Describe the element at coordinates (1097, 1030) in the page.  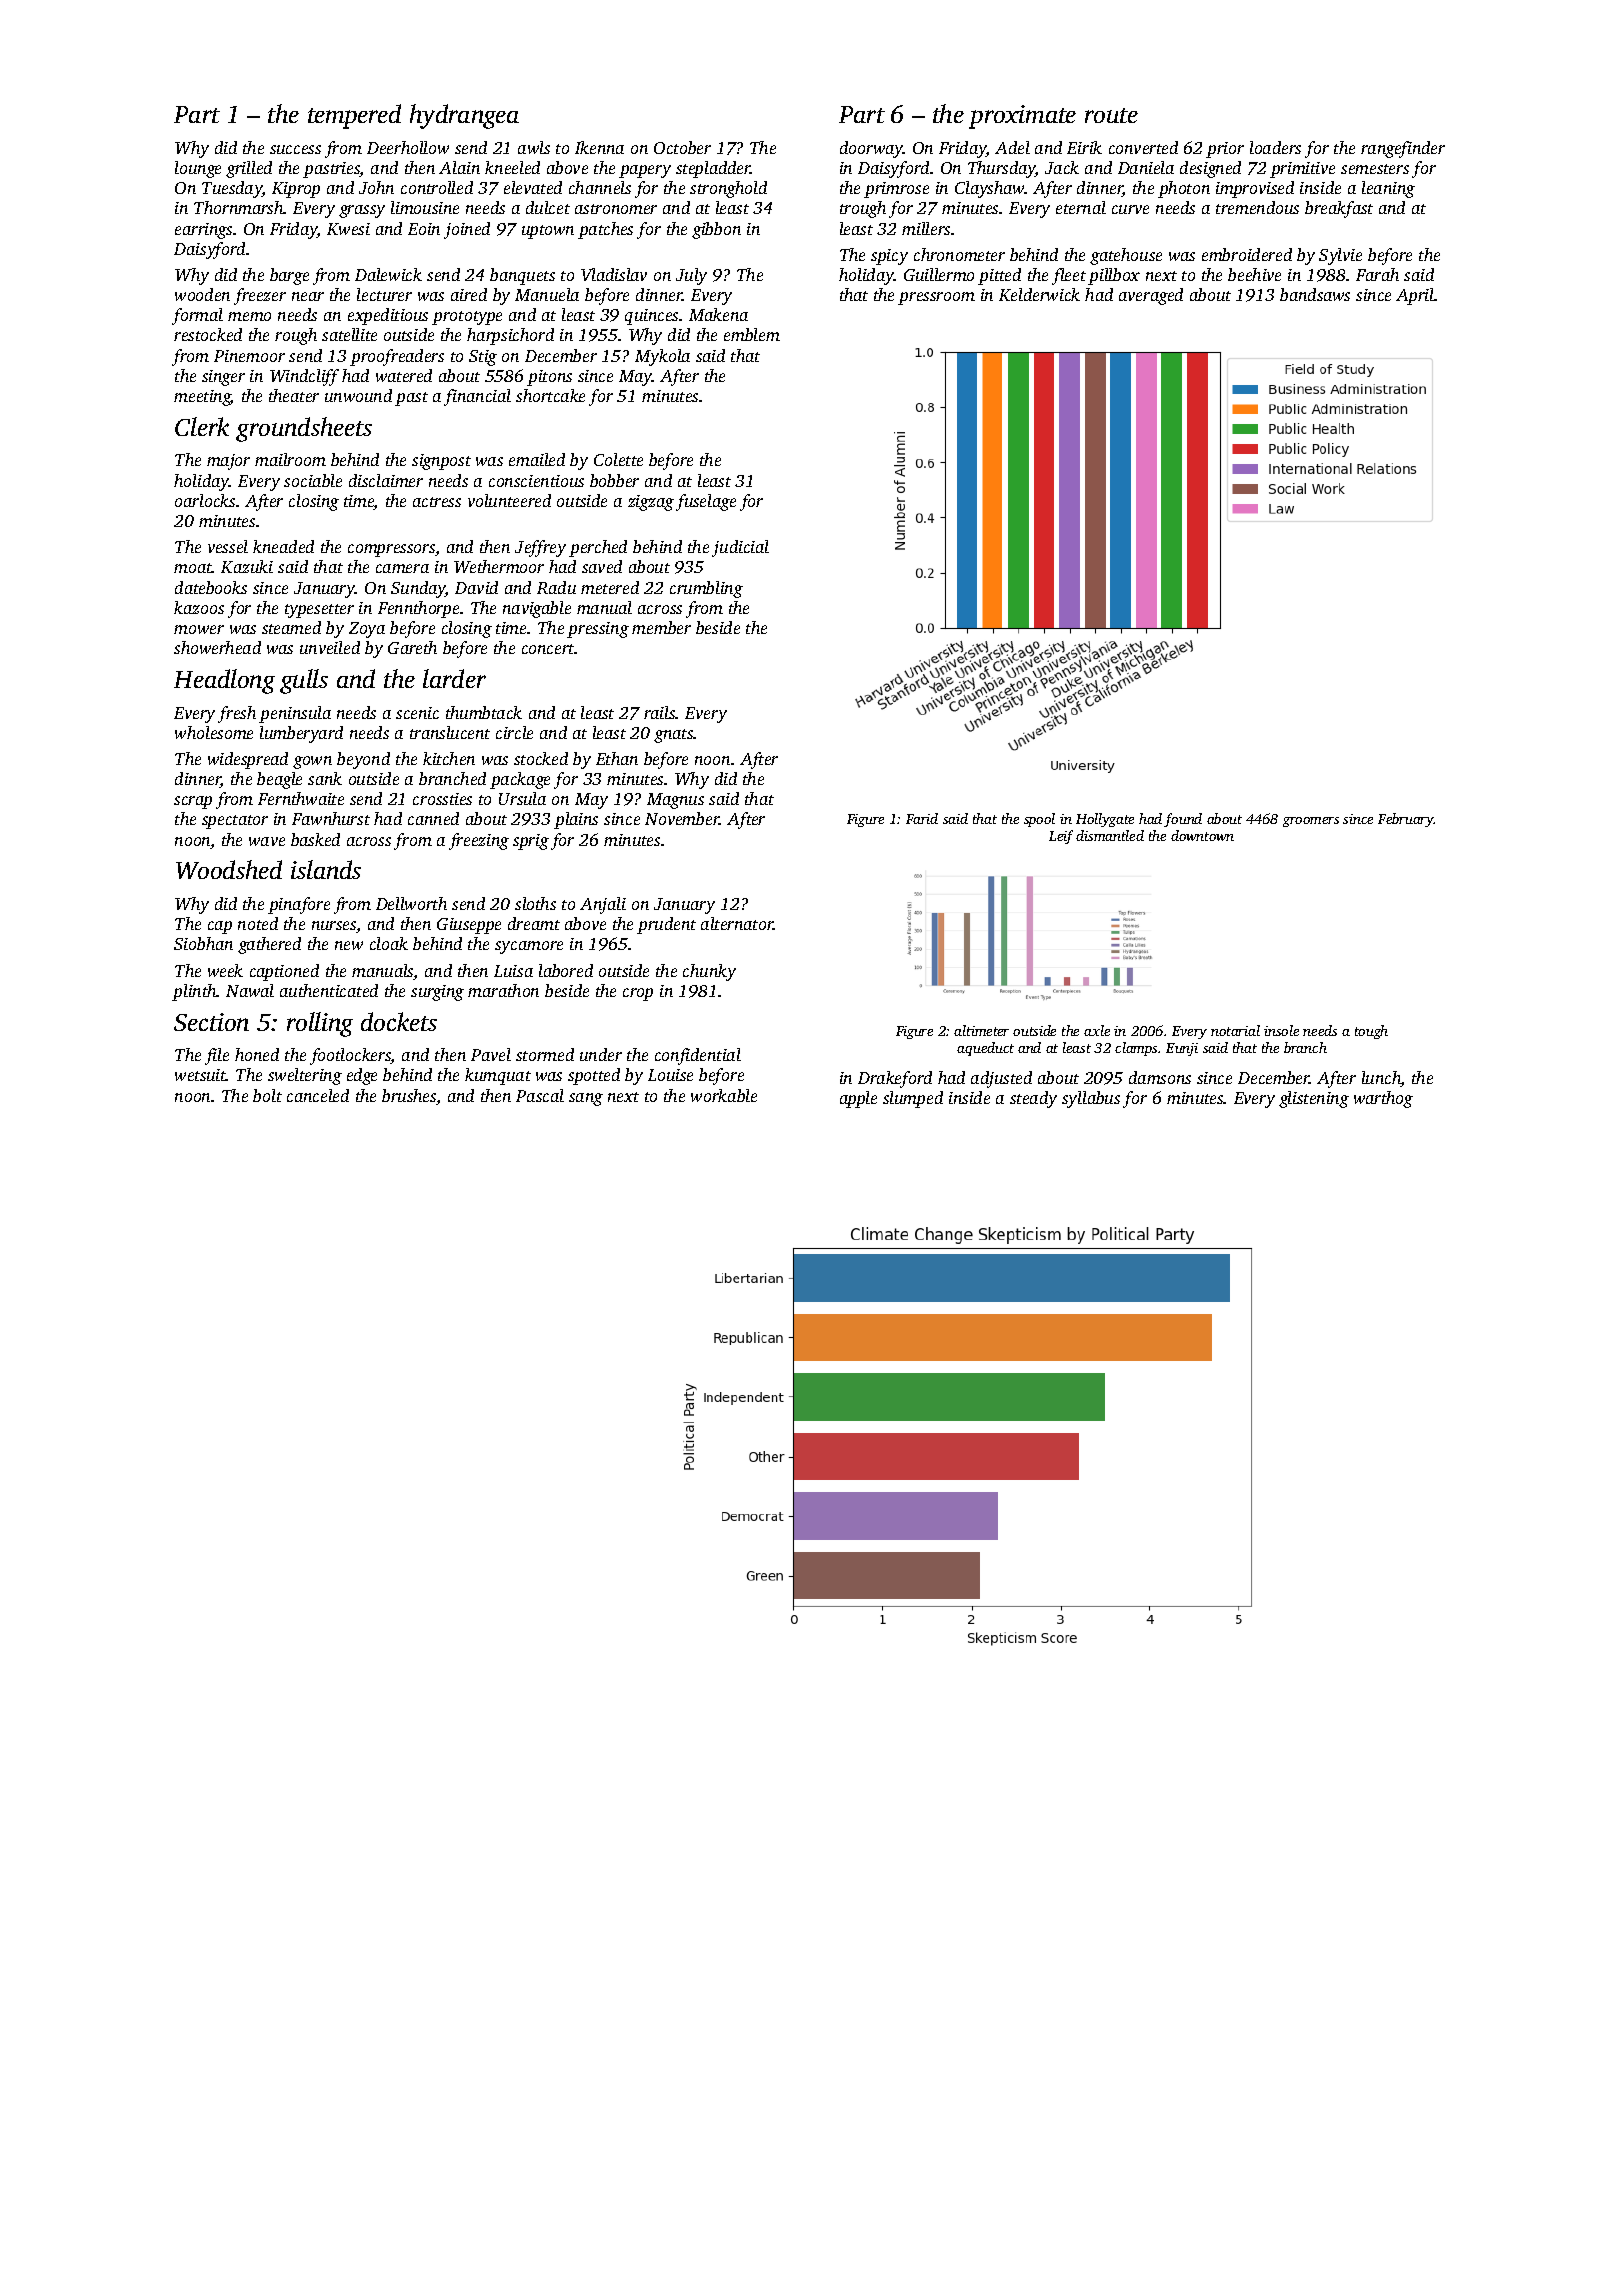
I see `axle` at that location.
